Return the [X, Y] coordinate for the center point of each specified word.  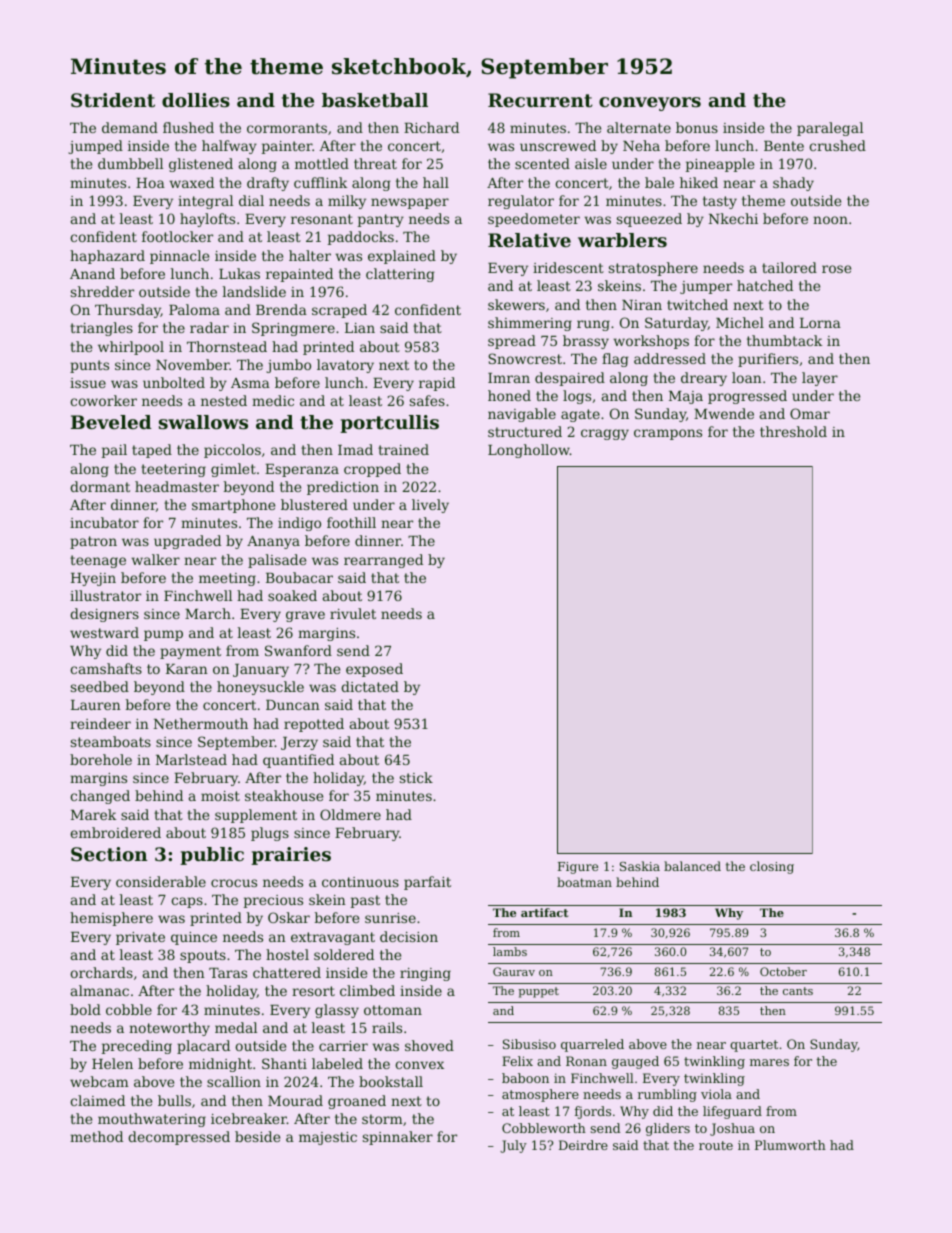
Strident [113, 100]
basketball [375, 100]
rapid [437, 384]
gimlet [233, 470]
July [513, 1146]
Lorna [820, 323]
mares [769, 1062]
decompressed [179, 1138]
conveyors [650, 104]
